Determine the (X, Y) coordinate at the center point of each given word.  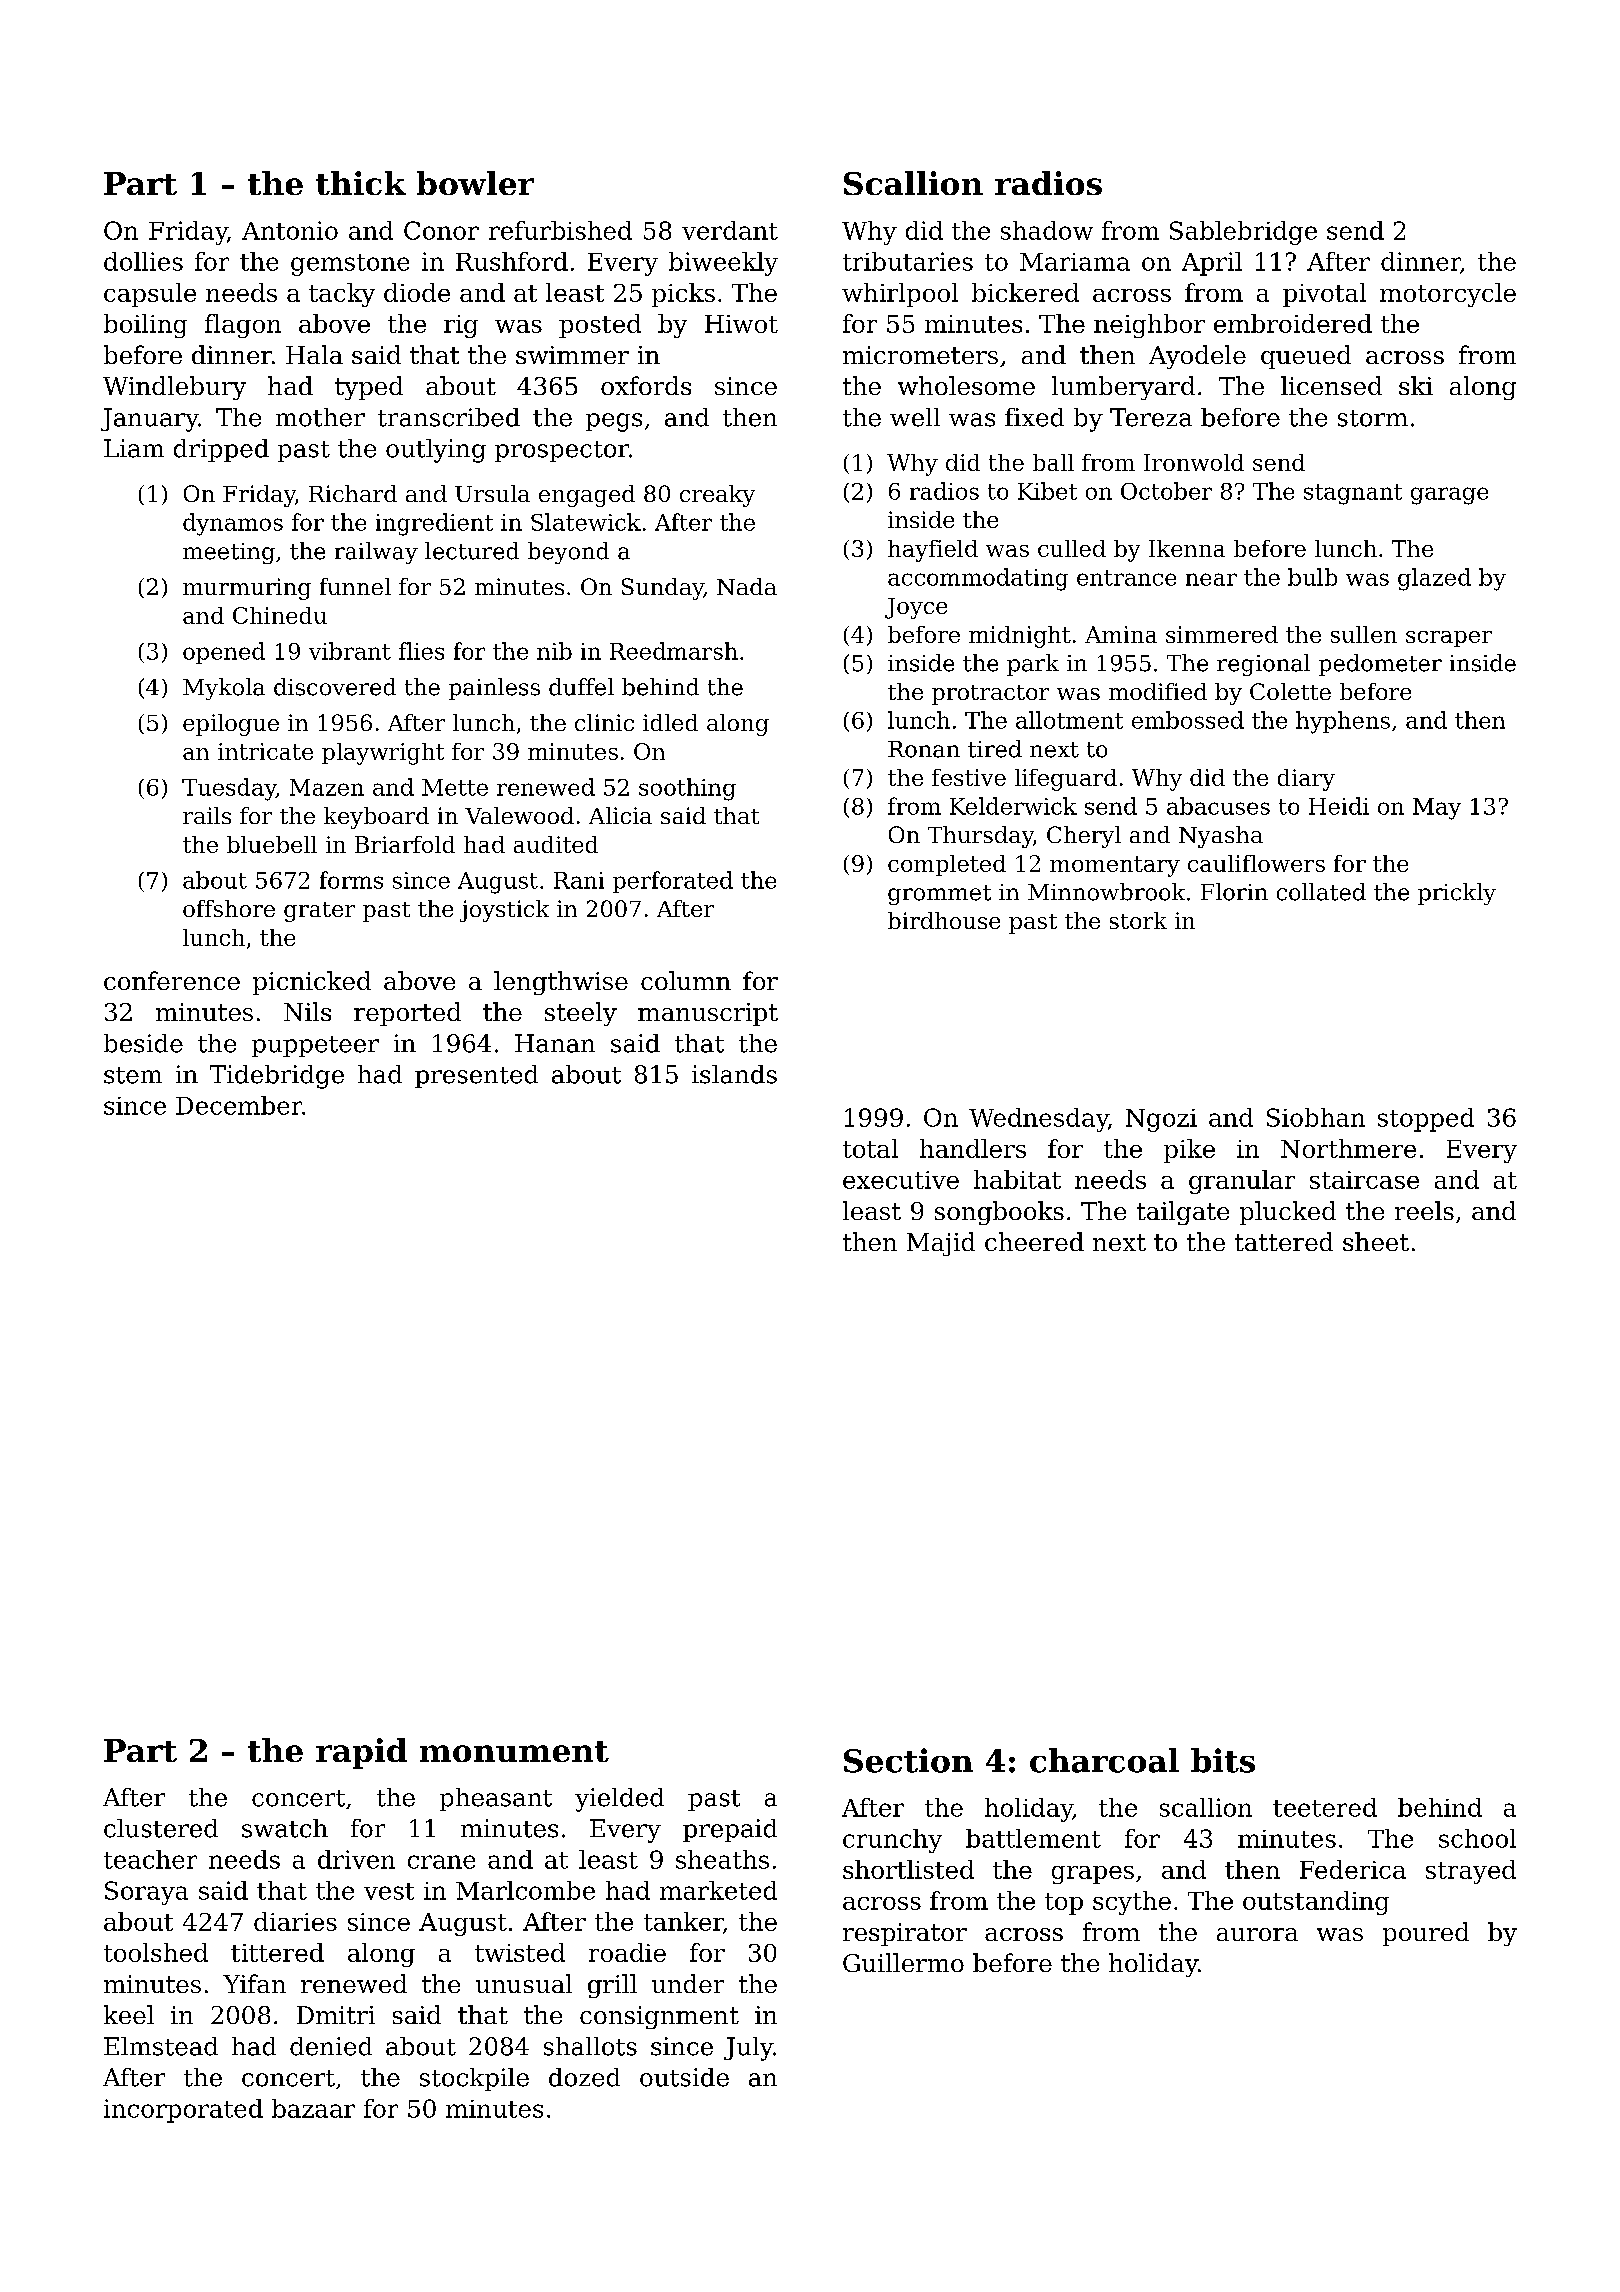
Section (908, 1760)
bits (1223, 1760)
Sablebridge (1243, 233)
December (239, 1105)
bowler (475, 183)
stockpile (474, 2079)
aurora (1257, 1934)
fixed (1034, 417)
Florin (1234, 892)
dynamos (233, 524)
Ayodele (1197, 357)
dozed (584, 2077)
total (870, 1148)
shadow (1047, 230)
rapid (361, 1753)
